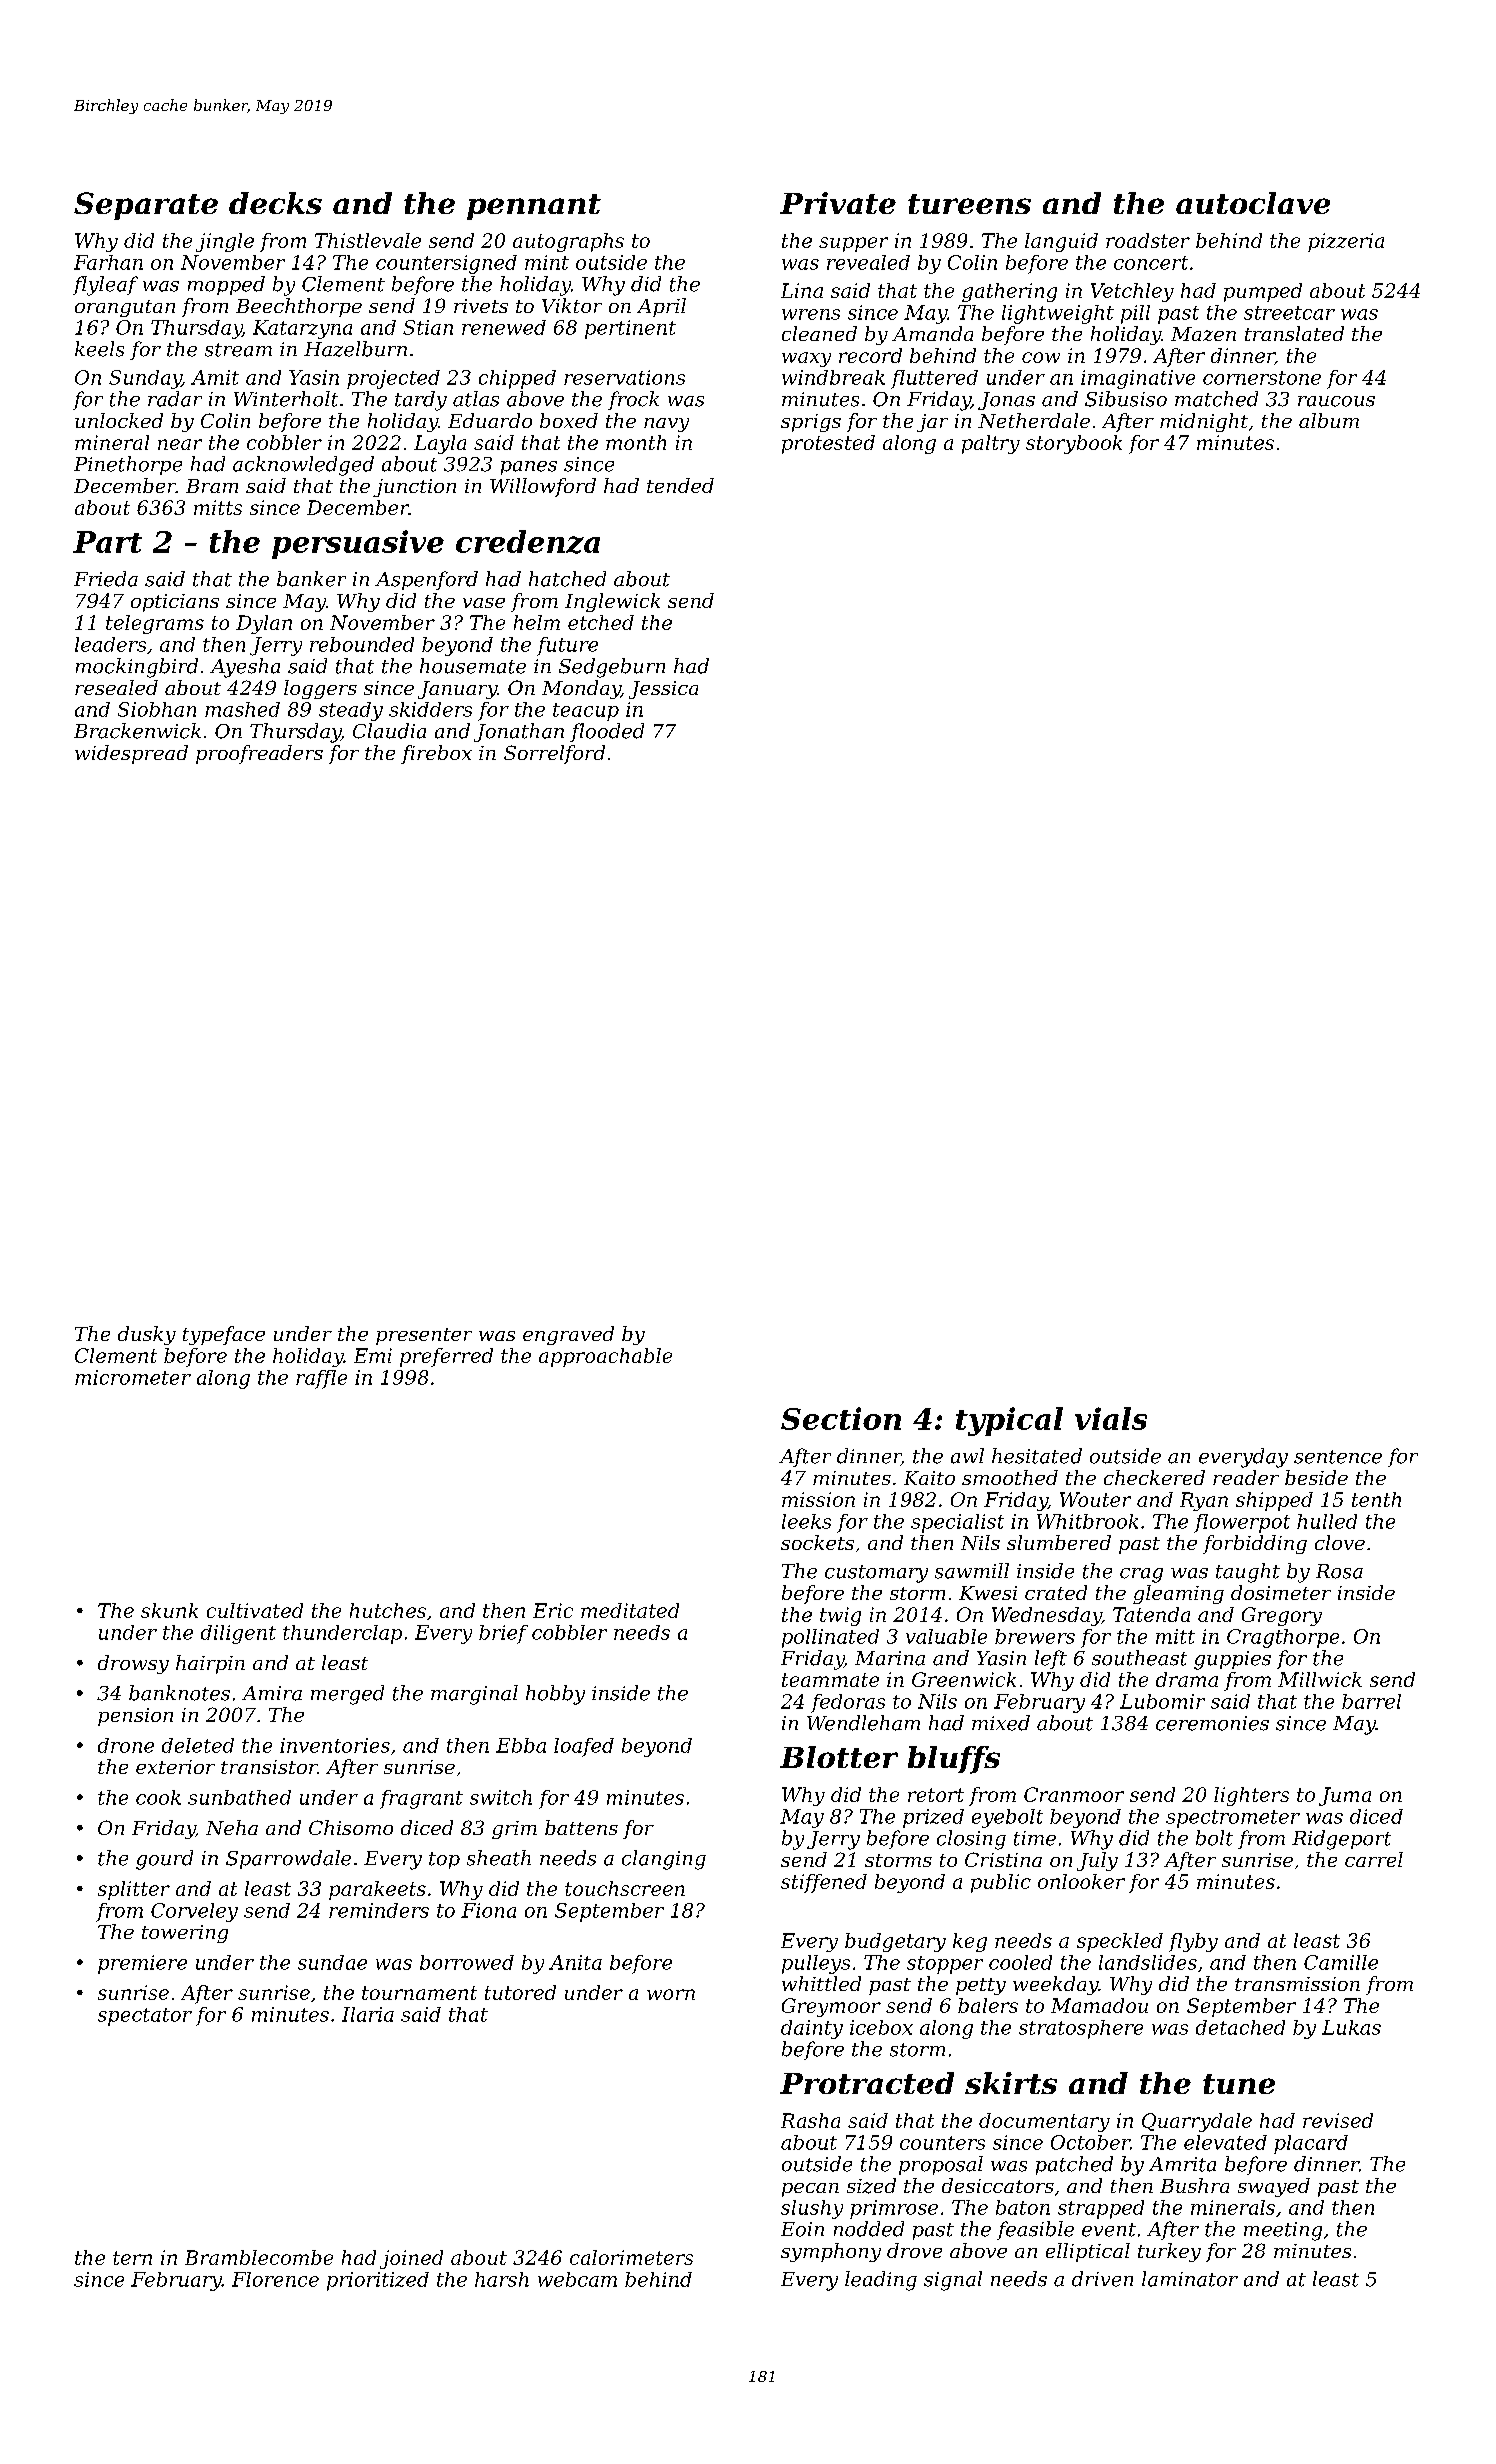 The width and height of the screenshot is (1496, 2464). What do you see at coordinates (1329, 420) in the screenshot?
I see `album` at bounding box center [1329, 420].
